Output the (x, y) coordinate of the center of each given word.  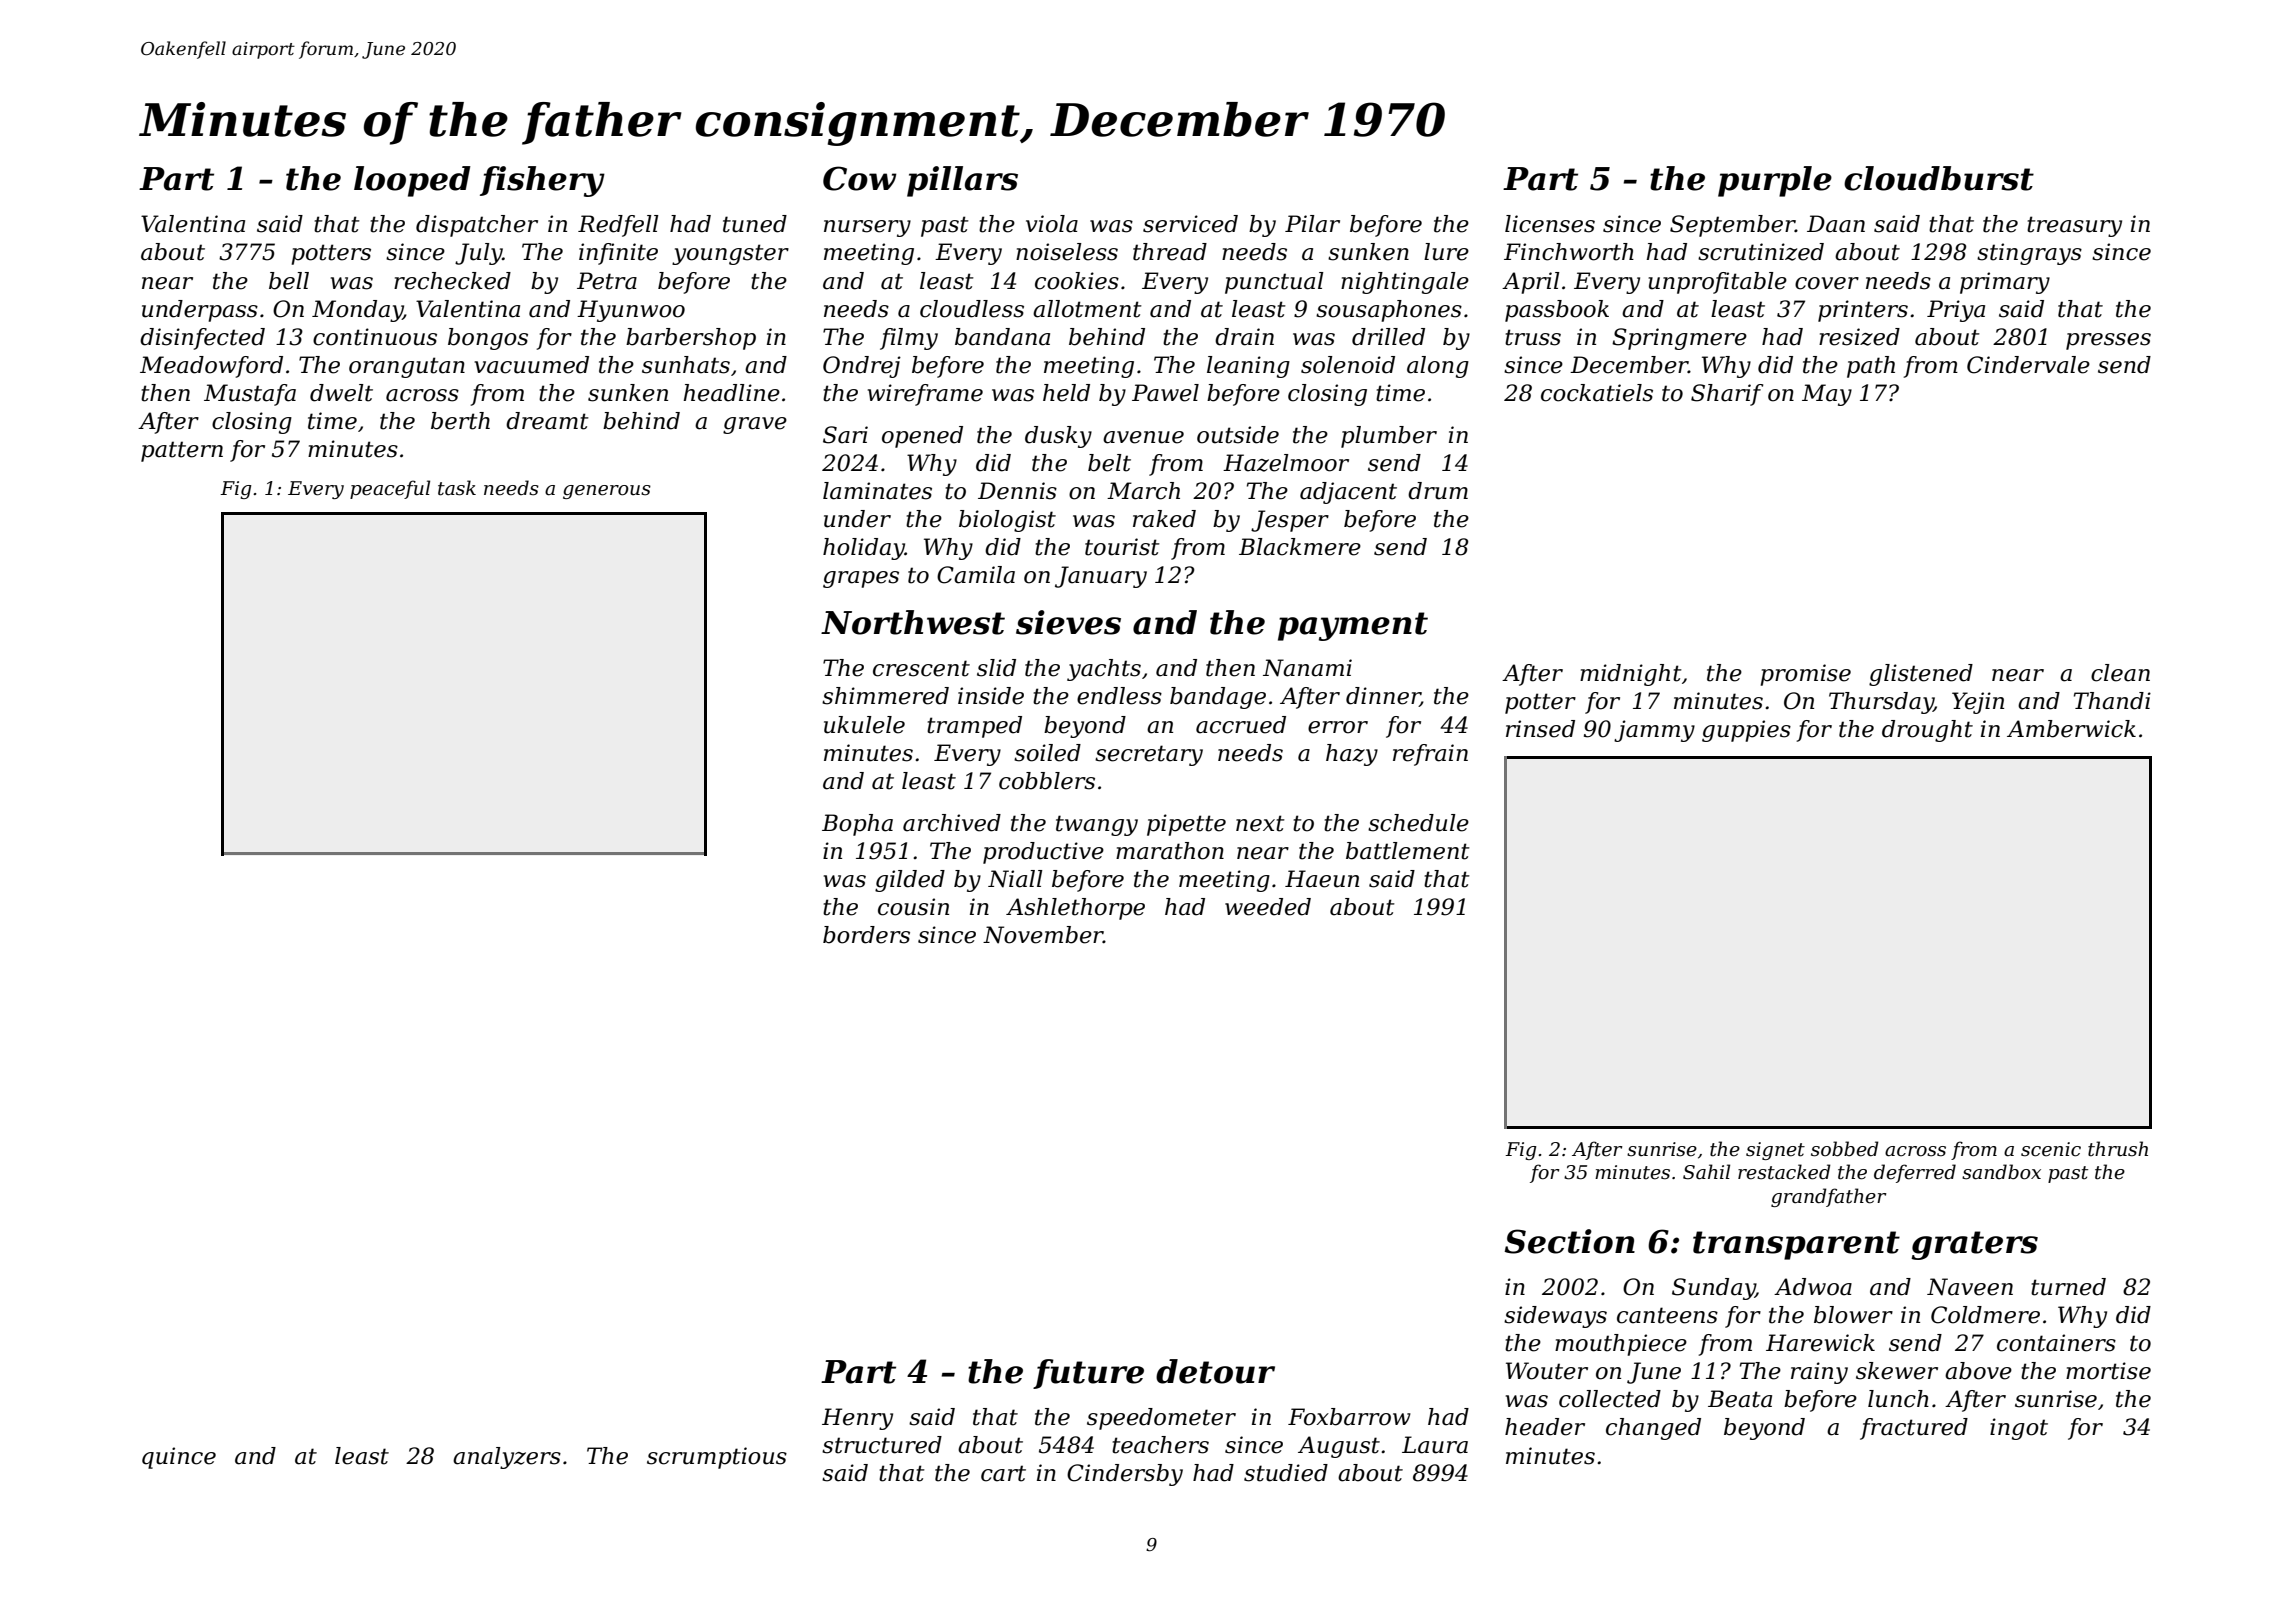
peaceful (390, 489)
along (1438, 367)
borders (866, 935)
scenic (2051, 1149)
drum (1438, 491)
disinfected (202, 339)
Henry (857, 1419)
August (1339, 1447)
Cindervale (2028, 365)
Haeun (1322, 879)
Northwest (913, 622)
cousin (913, 907)
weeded (1268, 907)
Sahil (1706, 1172)
